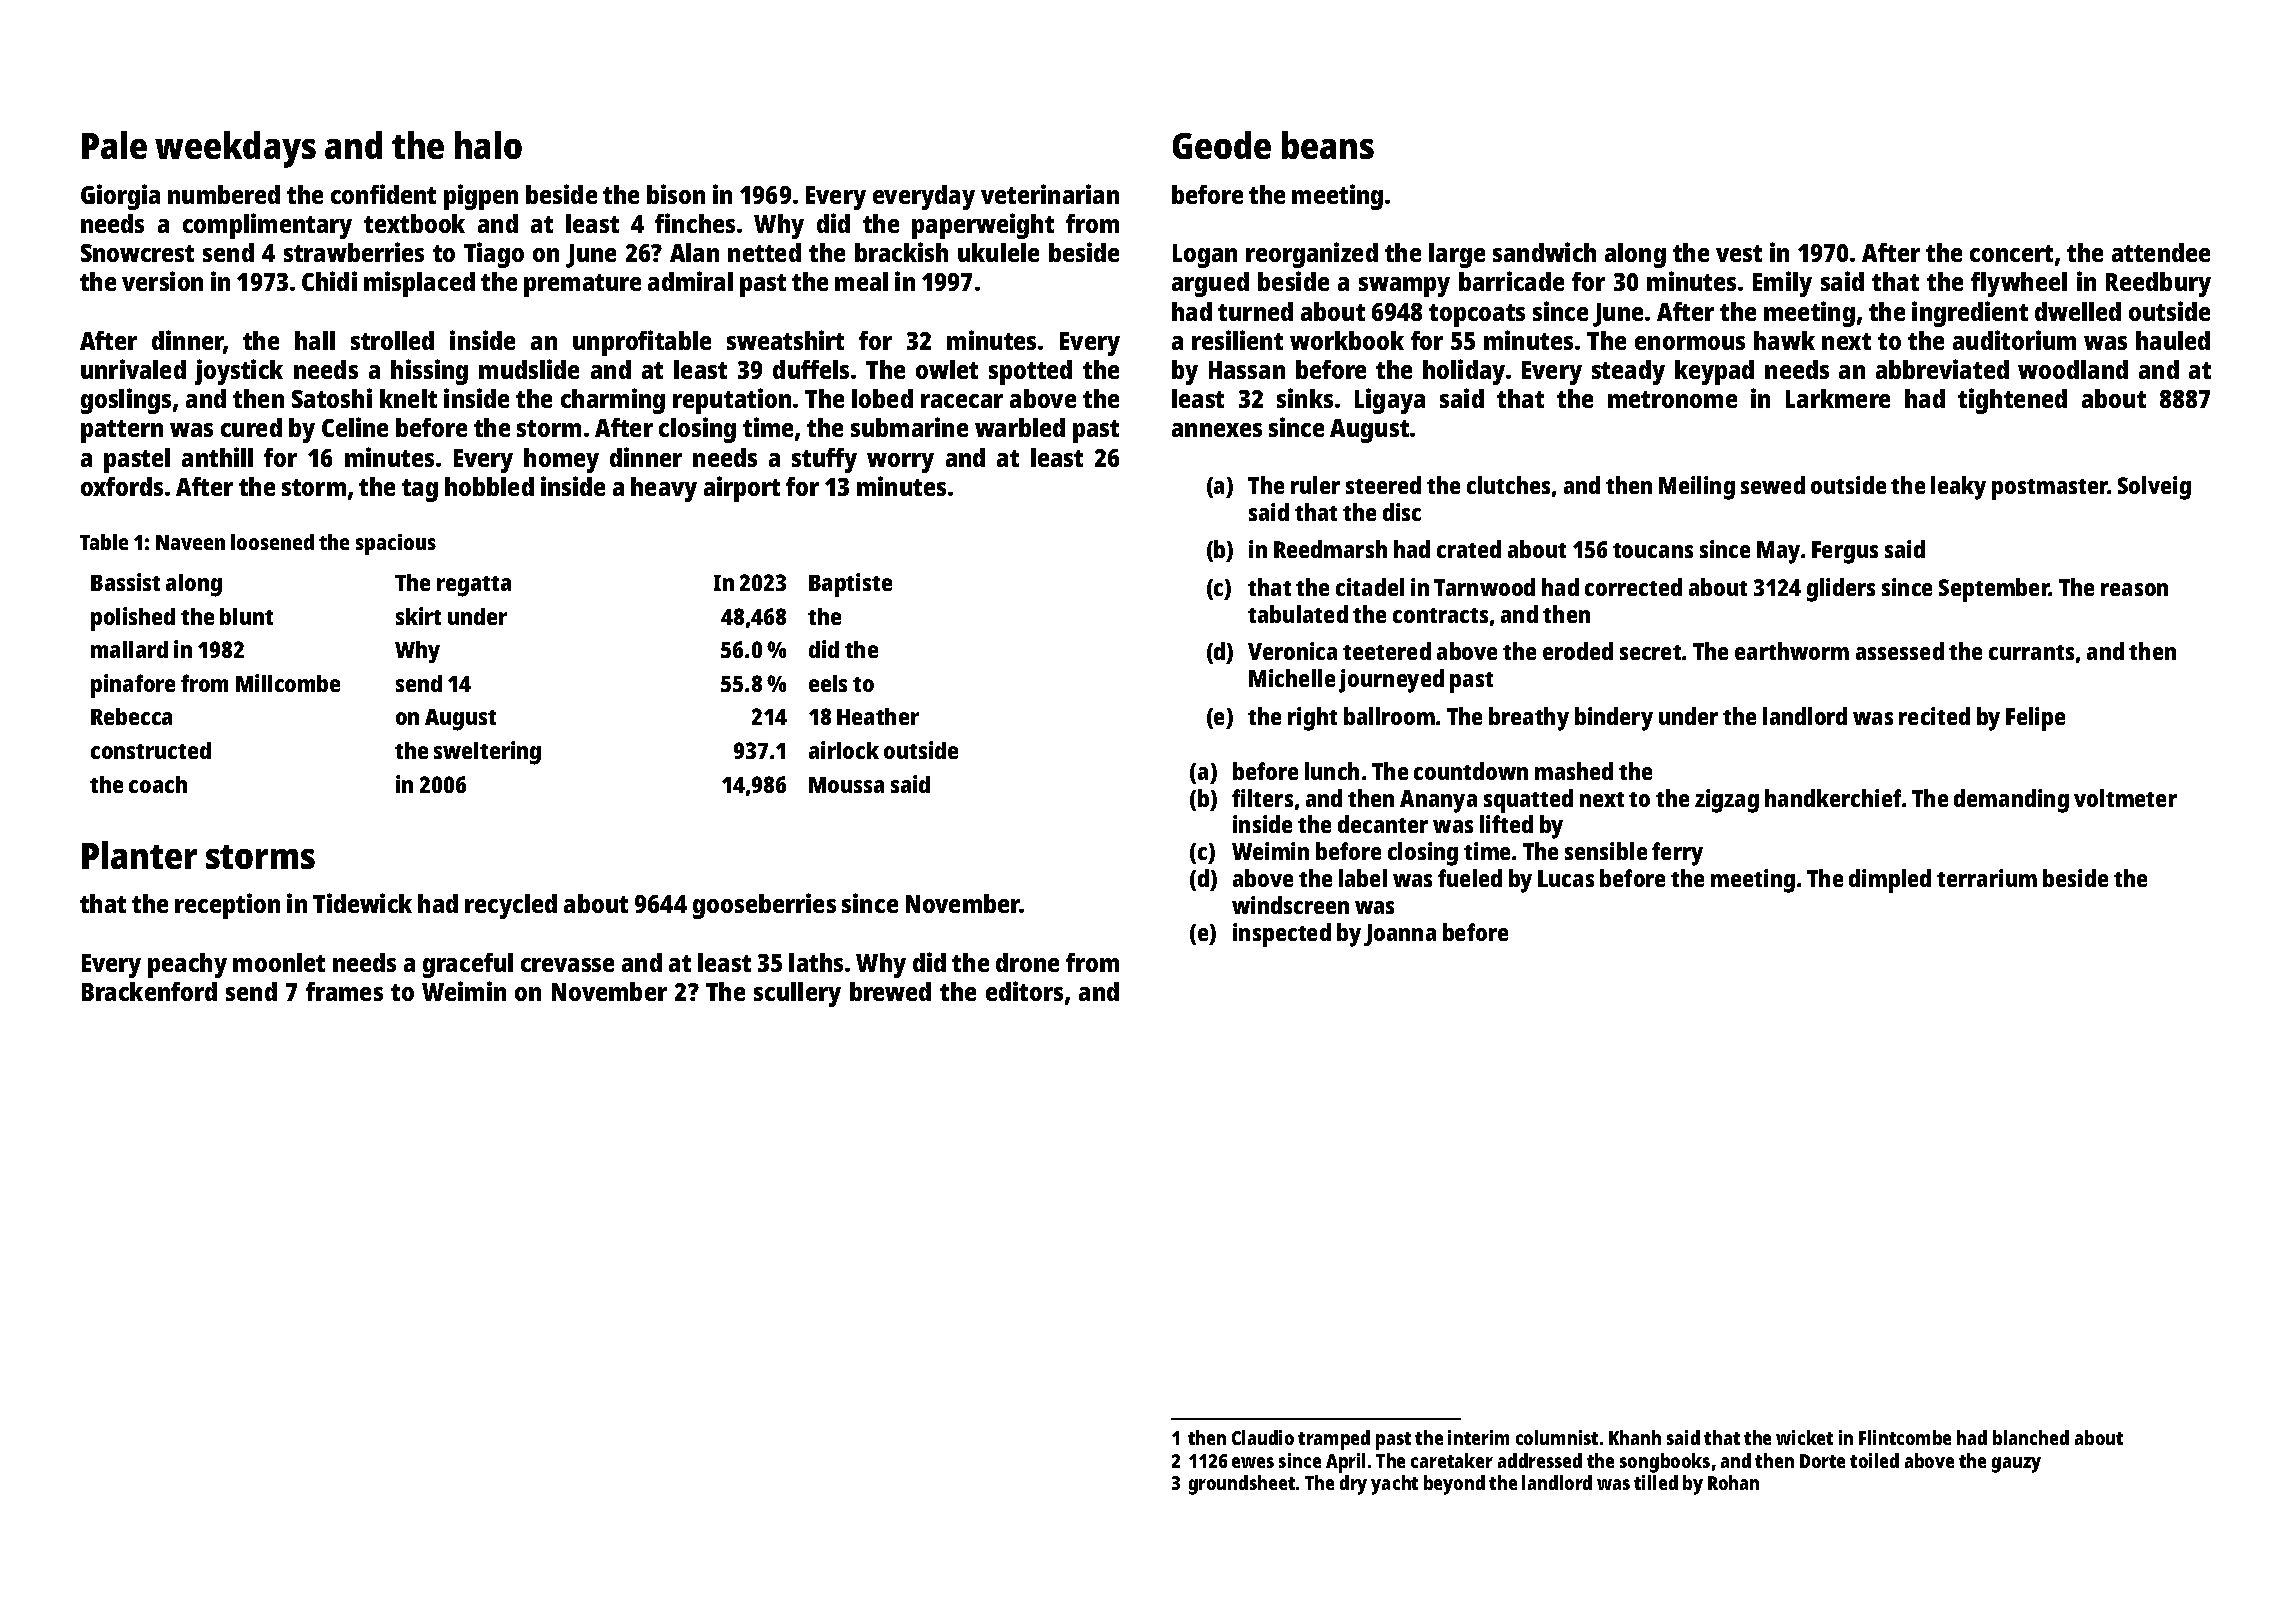 The image size is (2292, 1620). What do you see at coordinates (2050, 489) in the image?
I see `postmaster` at bounding box center [2050, 489].
